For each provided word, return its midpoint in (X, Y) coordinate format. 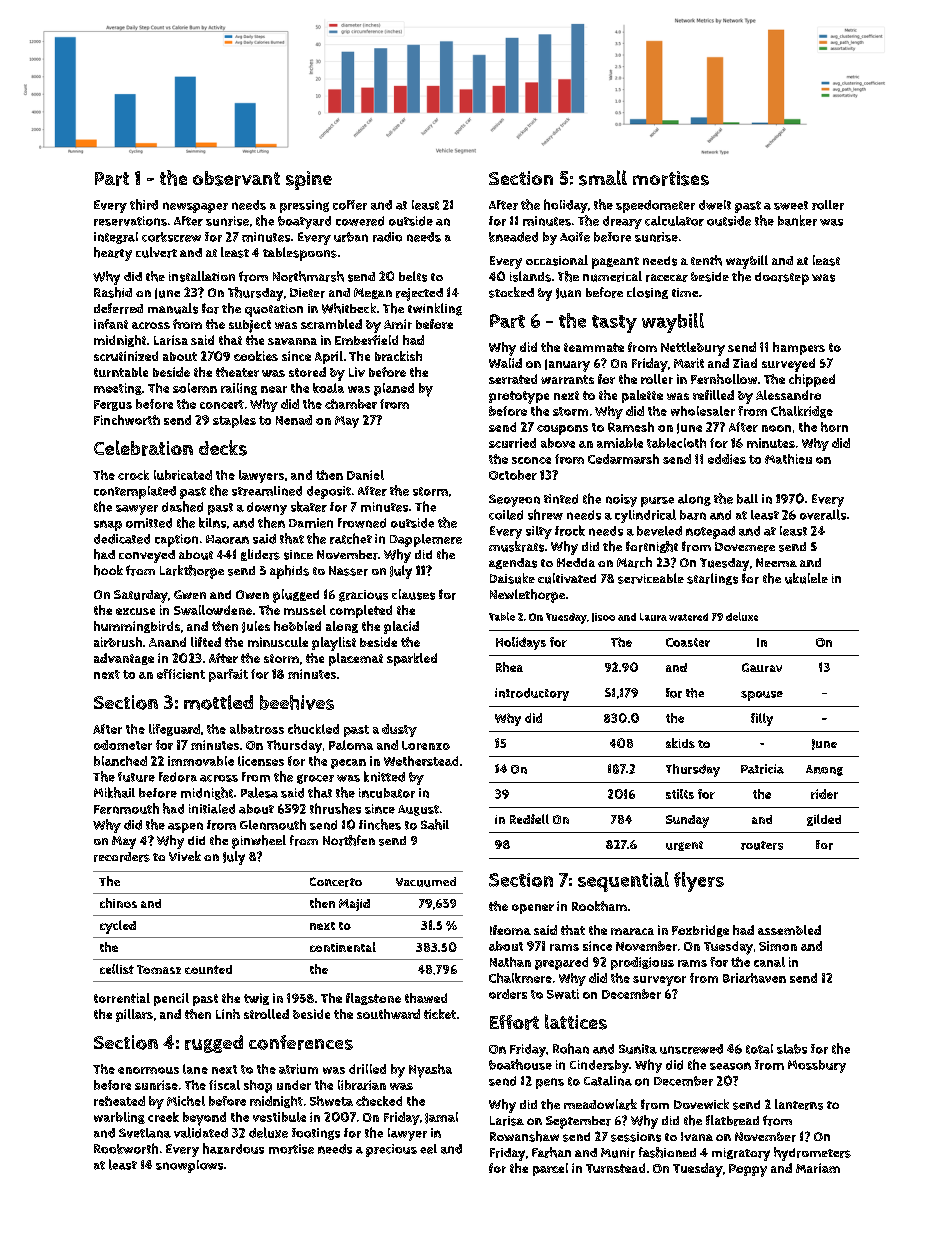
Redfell (529, 819)
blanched (120, 761)
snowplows (189, 1166)
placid (401, 627)
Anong (824, 770)
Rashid (113, 292)
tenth (706, 260)
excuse (135, 611)
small (603, 178)
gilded (824, 820)
